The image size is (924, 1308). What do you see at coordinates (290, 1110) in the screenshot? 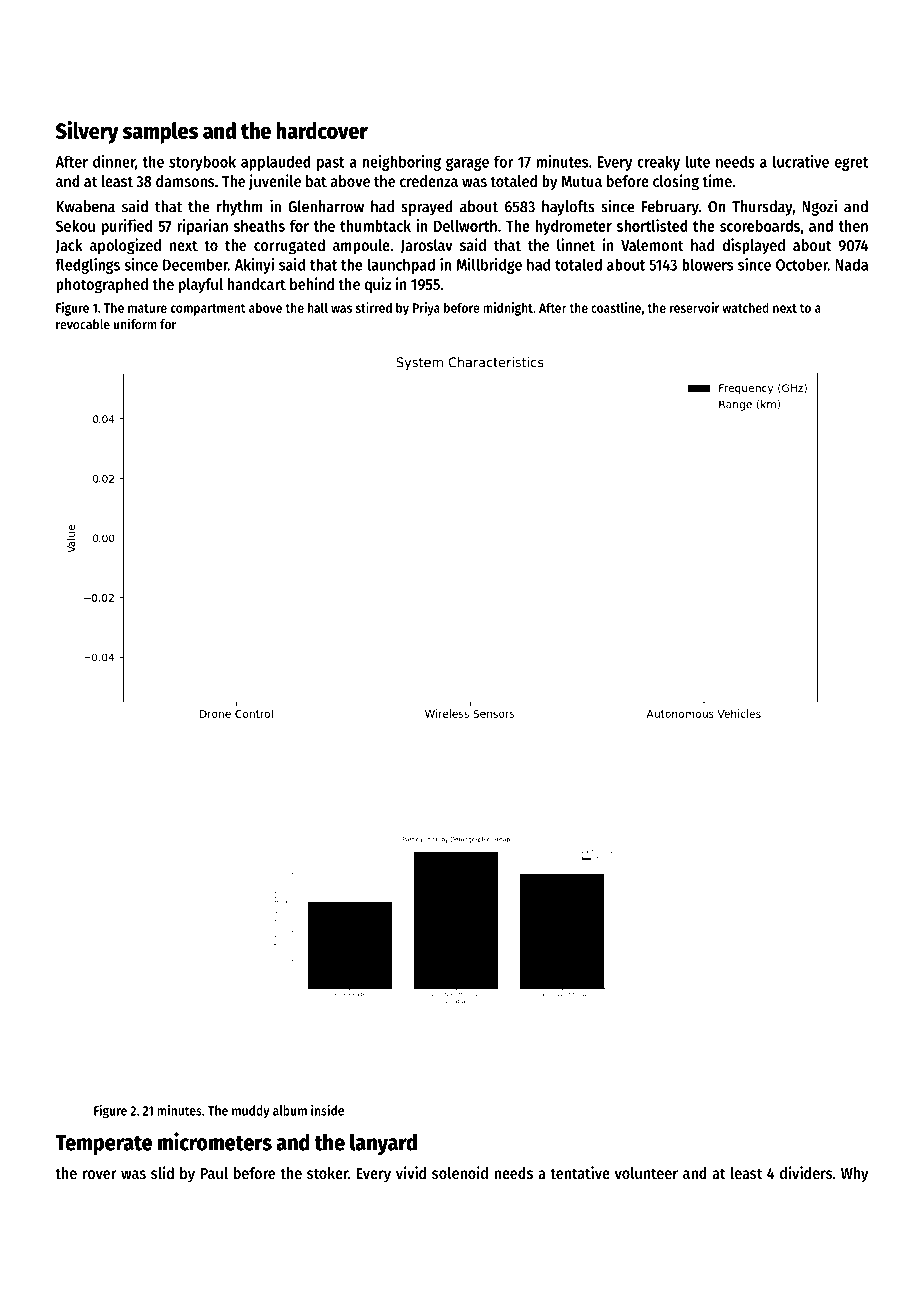
I see `album` at bounding box center [290, 1110].
